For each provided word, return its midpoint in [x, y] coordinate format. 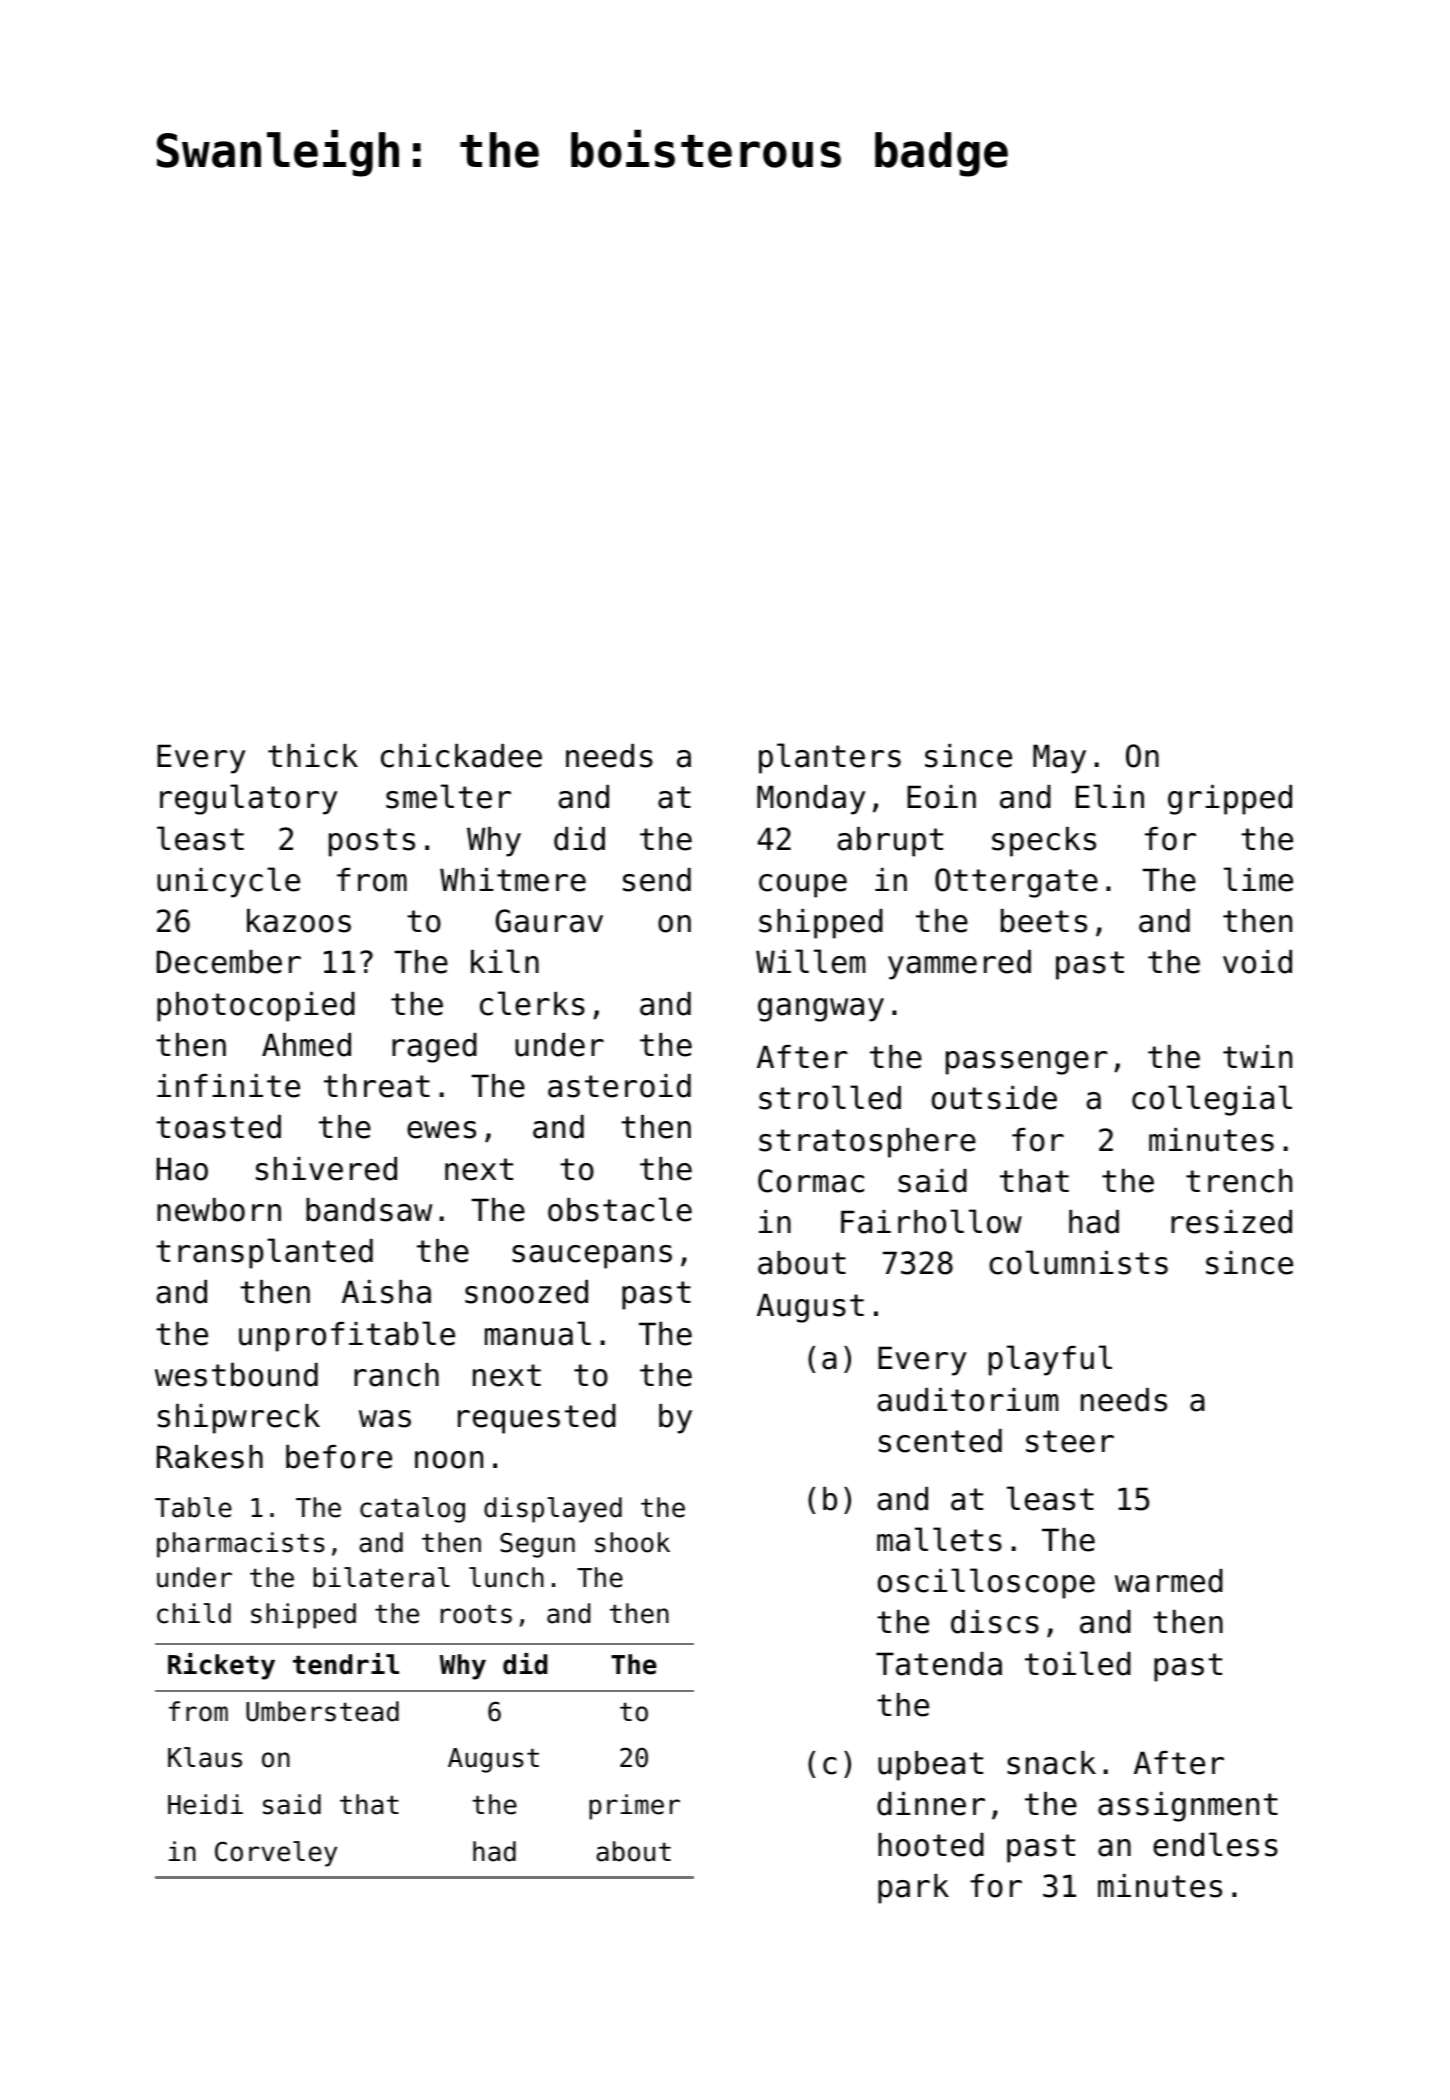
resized [1231, 1222]
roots [476, 1614]
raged [434, 1048]
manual [538, 1333]
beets [1044, 921]
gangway [821, 1010]
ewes [441, 1130]
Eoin [941, 797]
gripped [1230, 800]
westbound [236, 1375]
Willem [810, 961]
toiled [1078, 1663]
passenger [1026, 1063]
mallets [939, 1539]
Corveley [276, 1854]
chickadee [461, 756]
